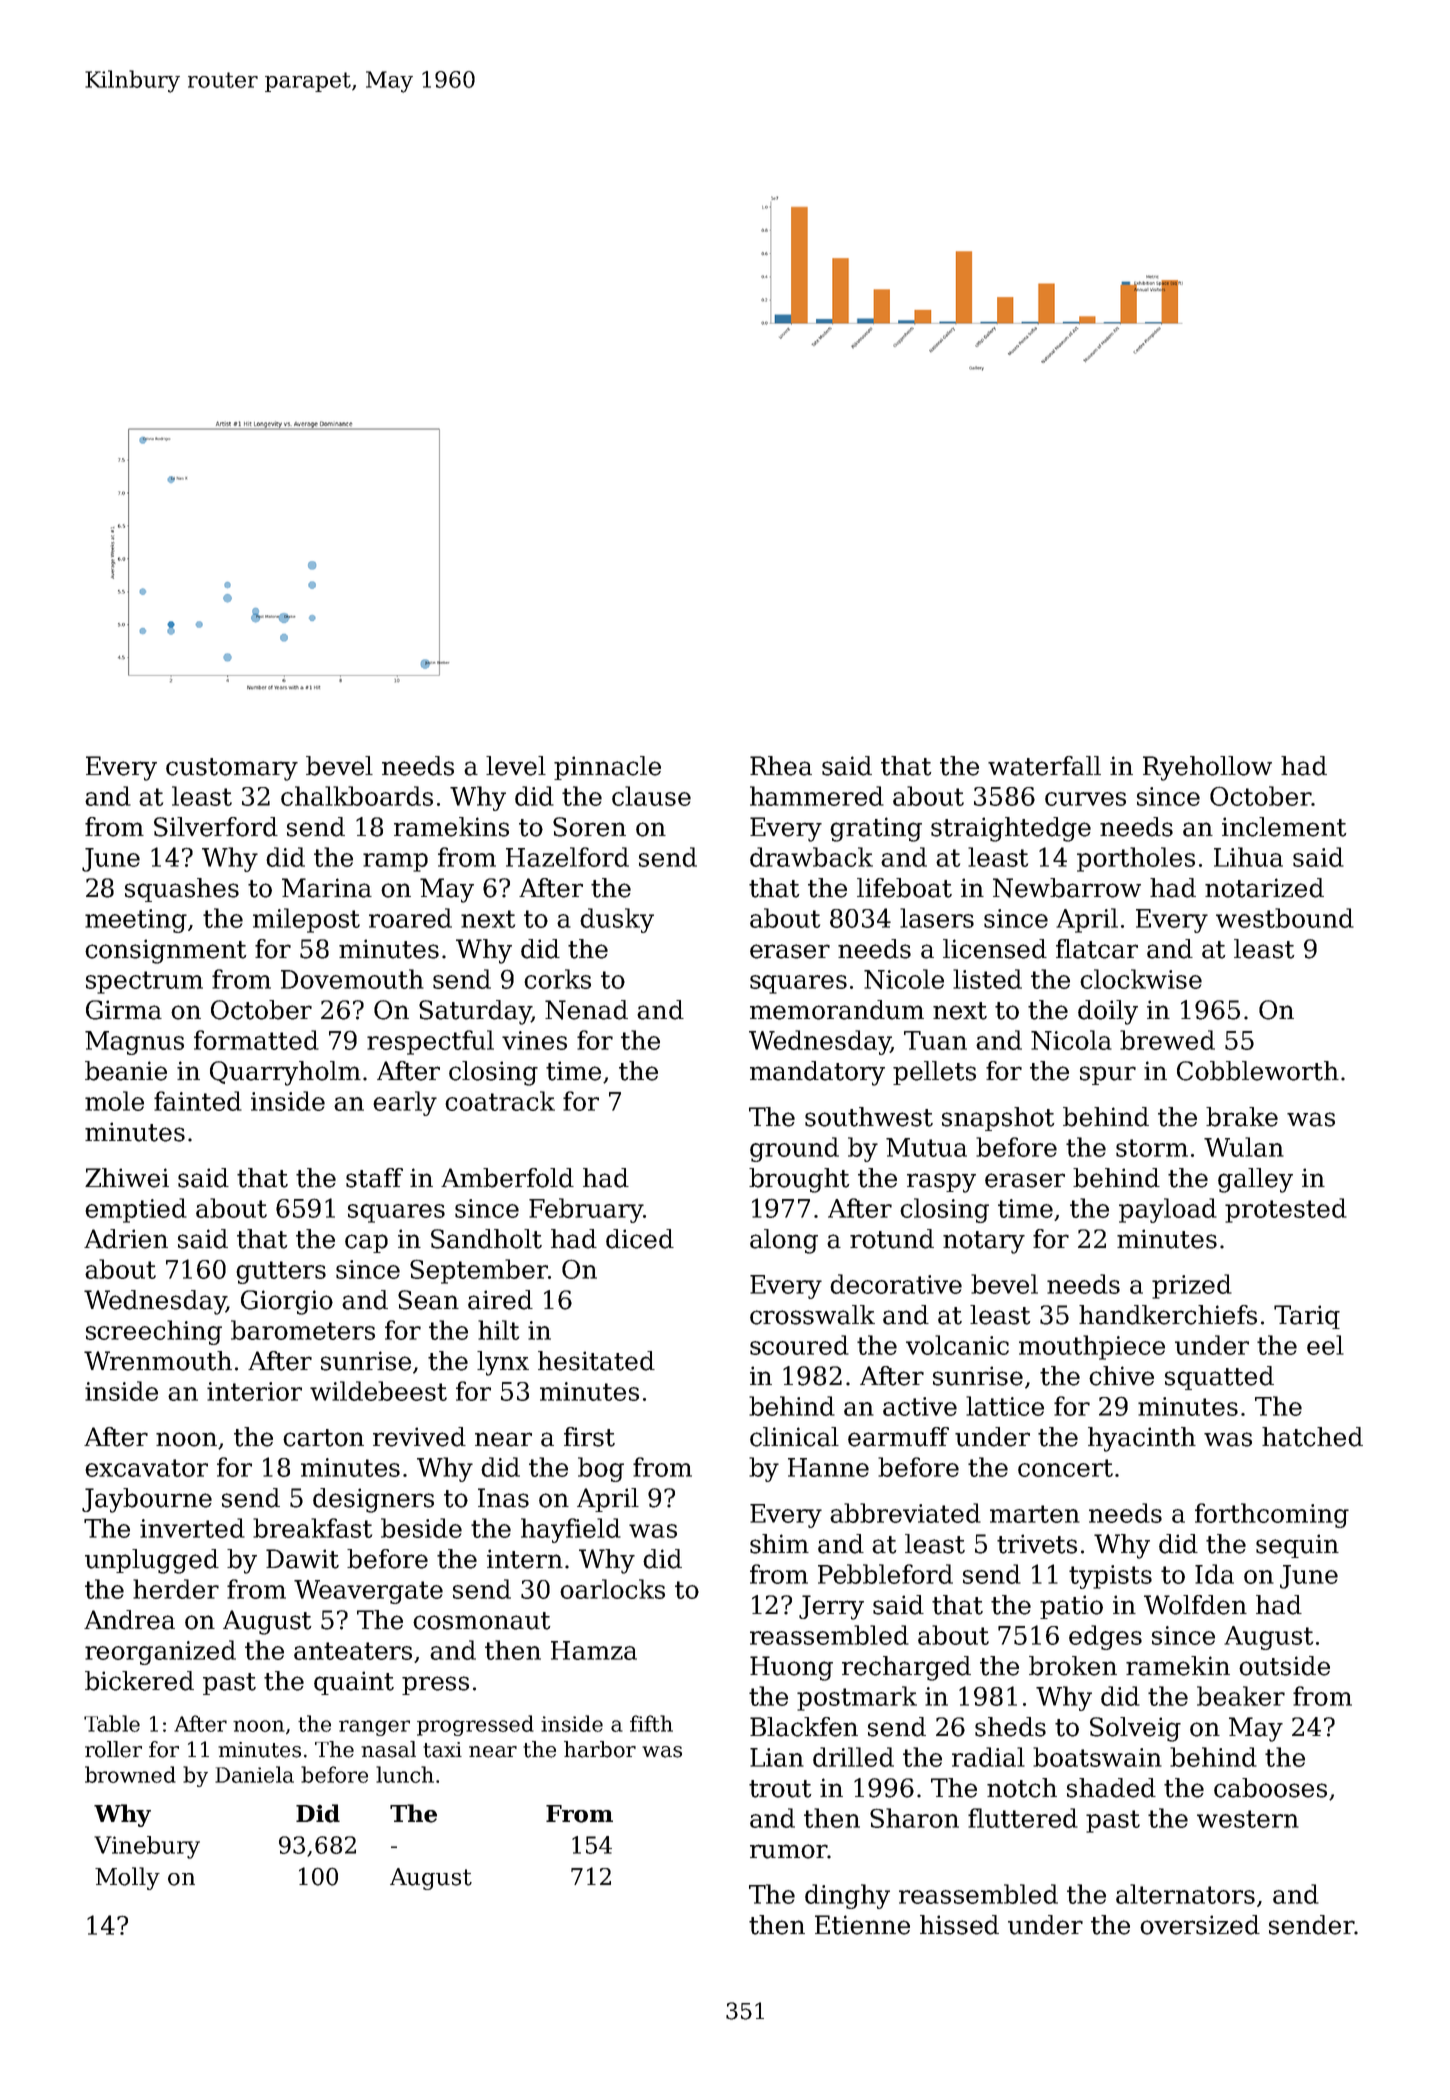 The image size is (1450, 2100). What do you see at coordinates (516, 766) in the screenshot?
I see `level` at bounding box center [516, 766].
